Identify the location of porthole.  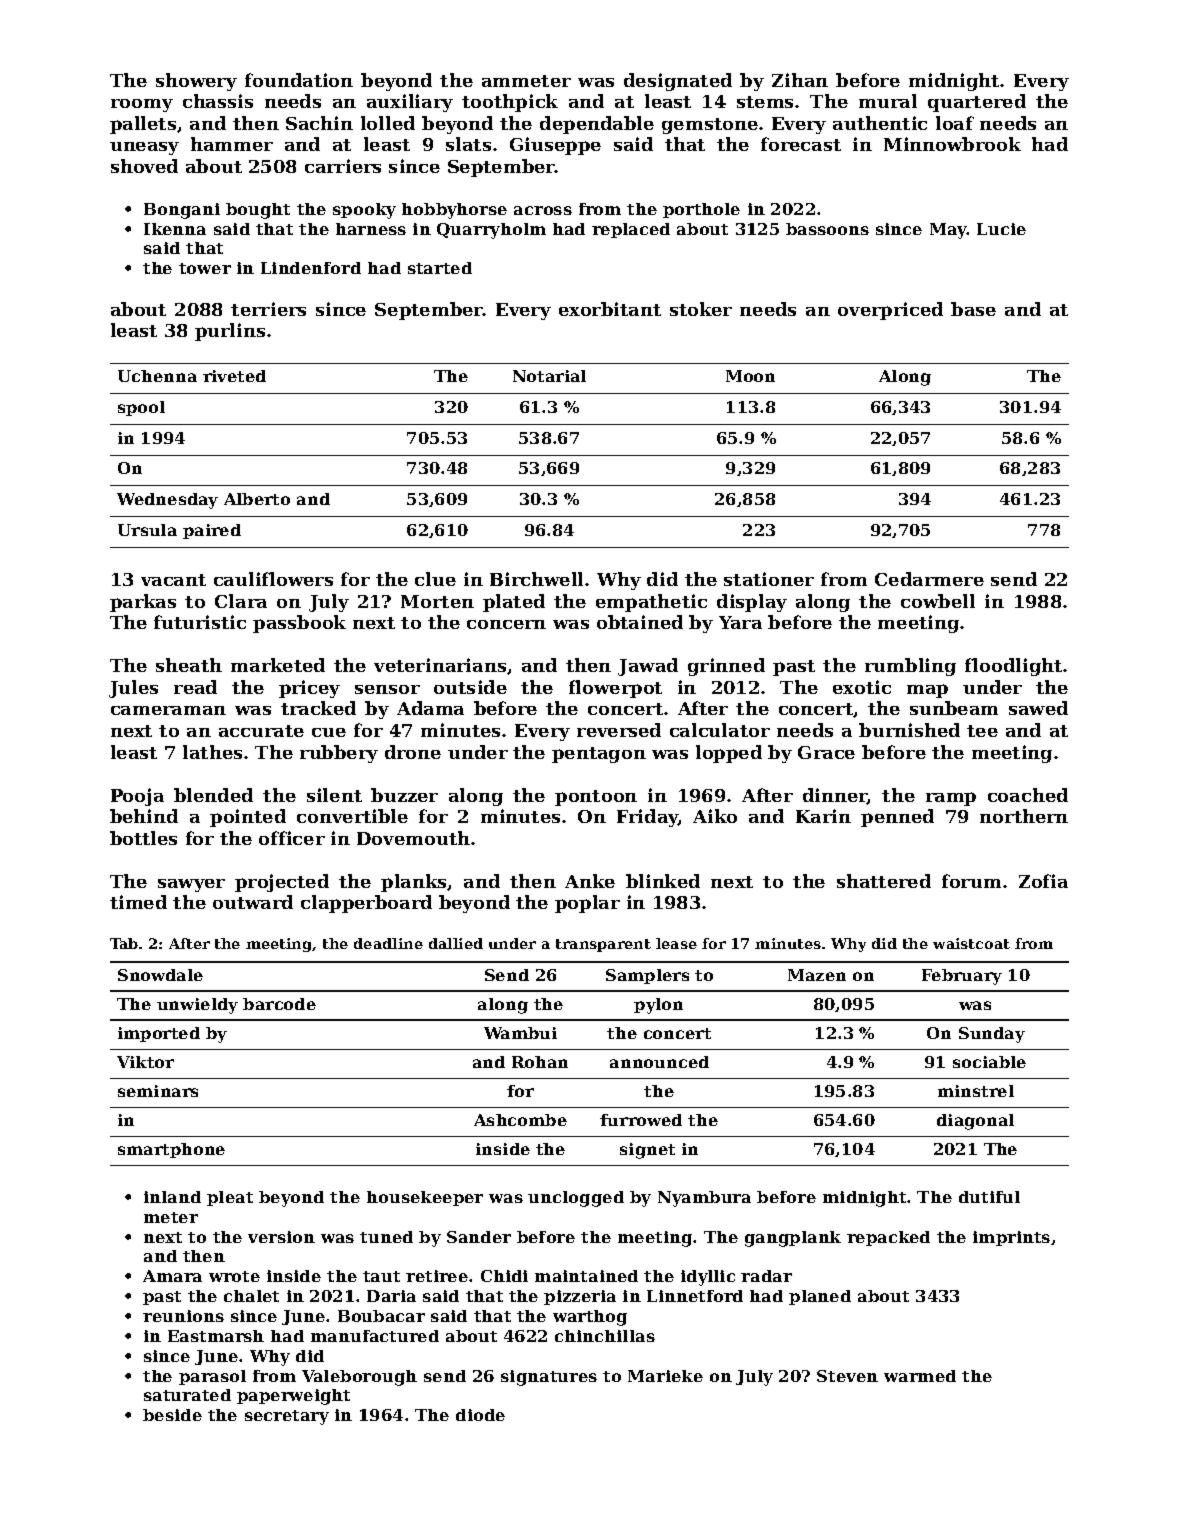
(701, 210).
